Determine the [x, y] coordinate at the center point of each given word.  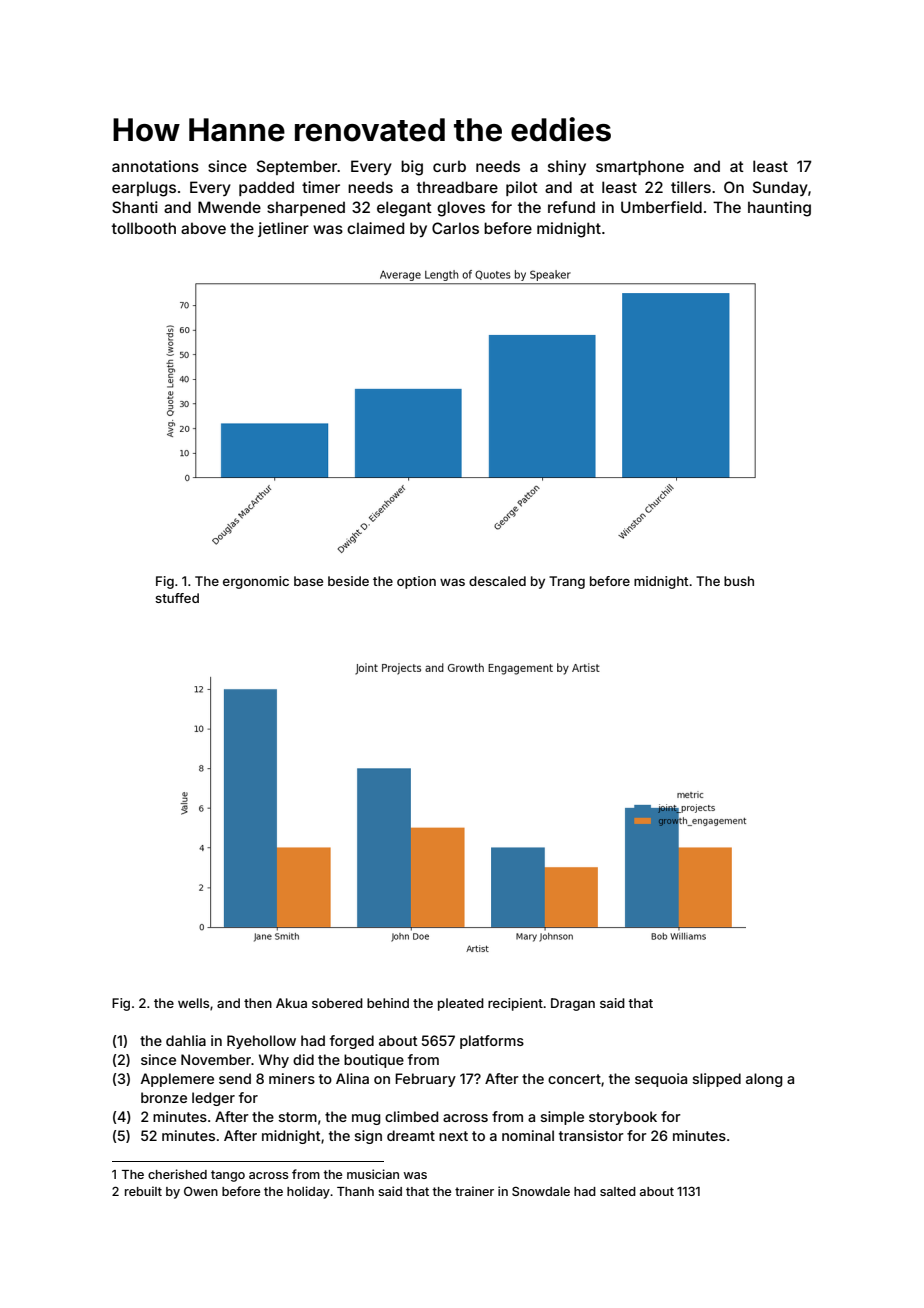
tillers [691, 187]
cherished [177, 1174]
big [412, 168]
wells [193, 1003]
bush [739, 581]
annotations [155, 166]
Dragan [573, 1004]
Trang [567, 582]
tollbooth [144, 228]
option [416, 582]
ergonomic [256, 582]
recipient [515, 1004]
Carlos [455, 228]
